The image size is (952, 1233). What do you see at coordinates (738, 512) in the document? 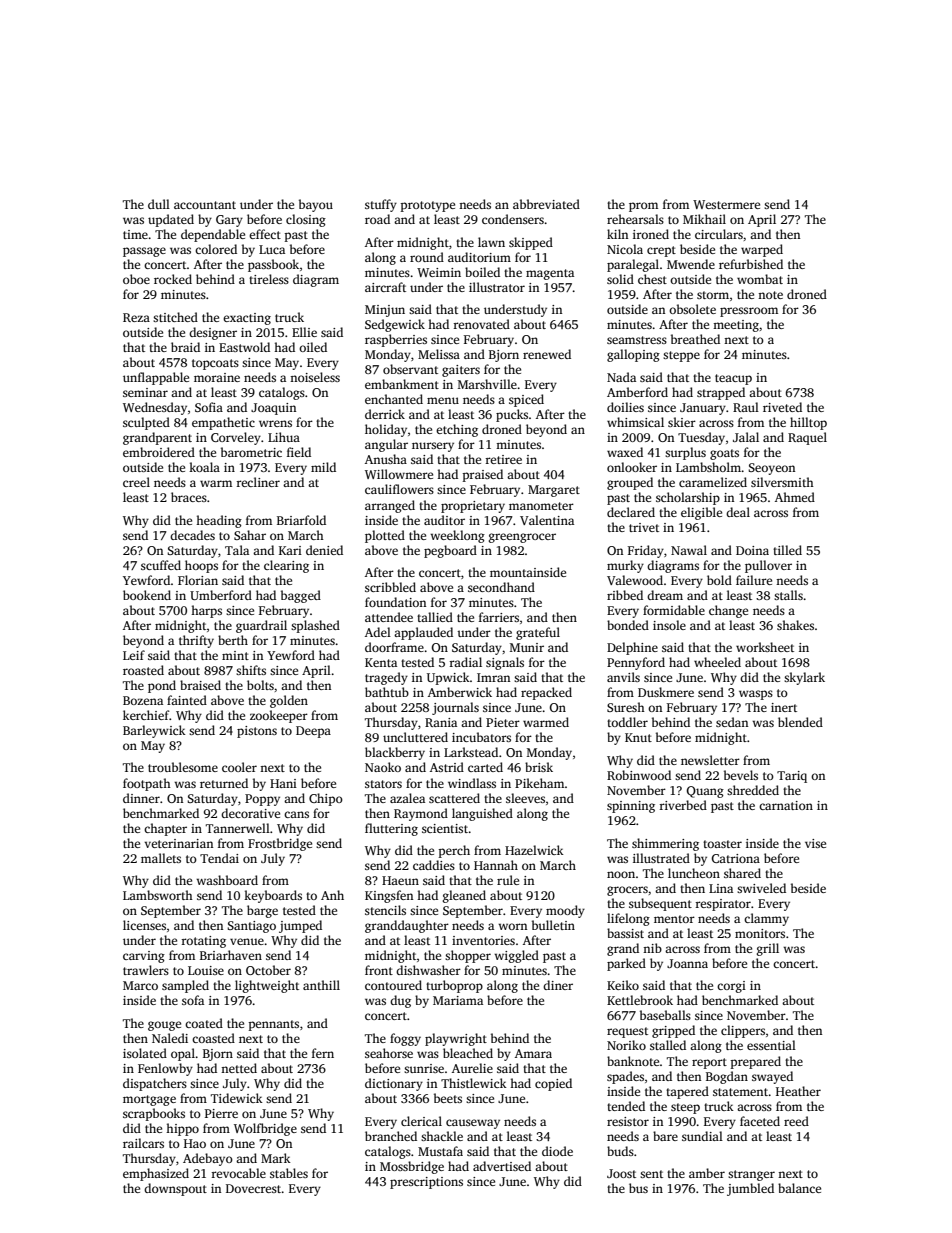
I see `deal` at bounding box center [738, 512].
